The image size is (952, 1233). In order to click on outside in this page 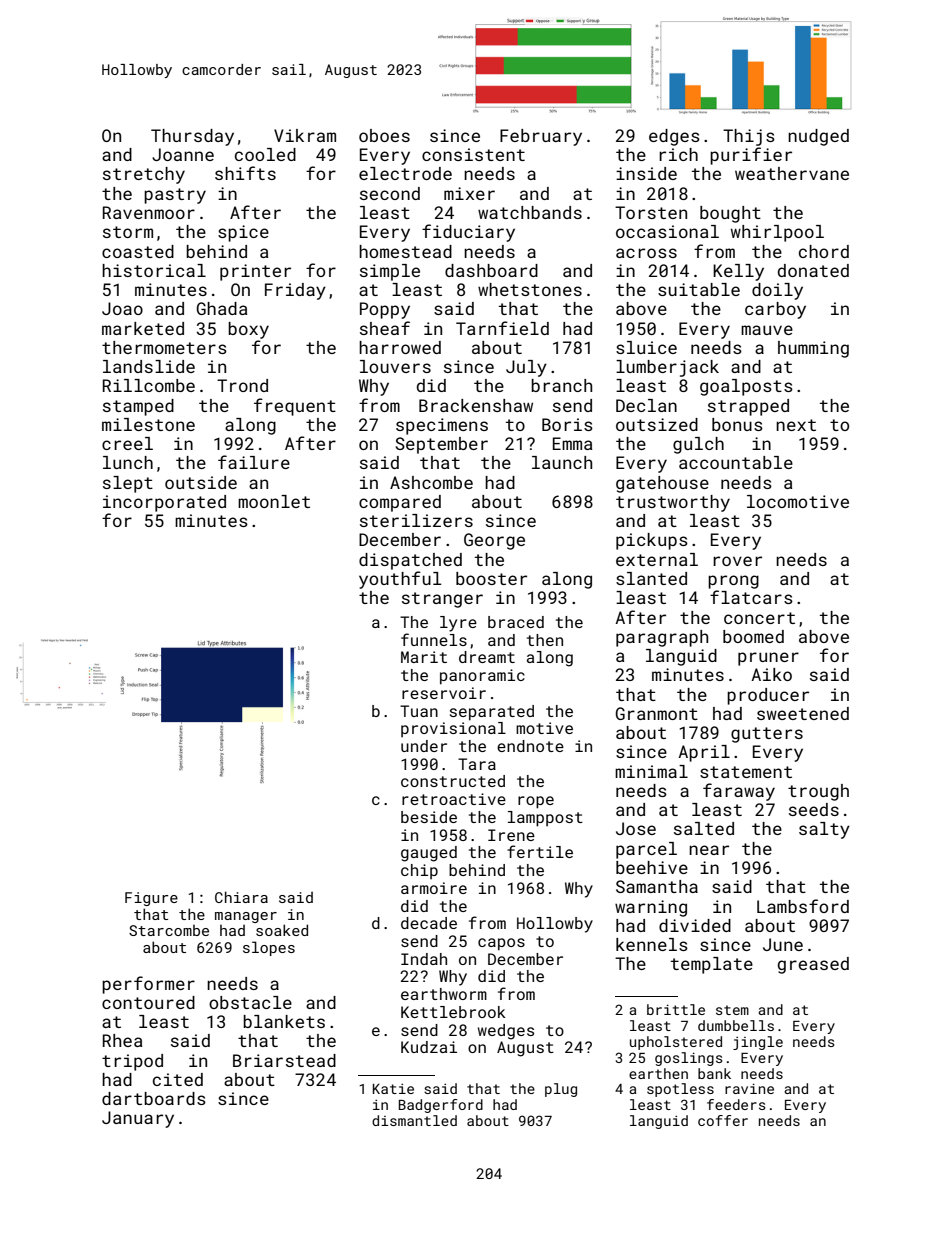, I will do `click(201, 482)`.
